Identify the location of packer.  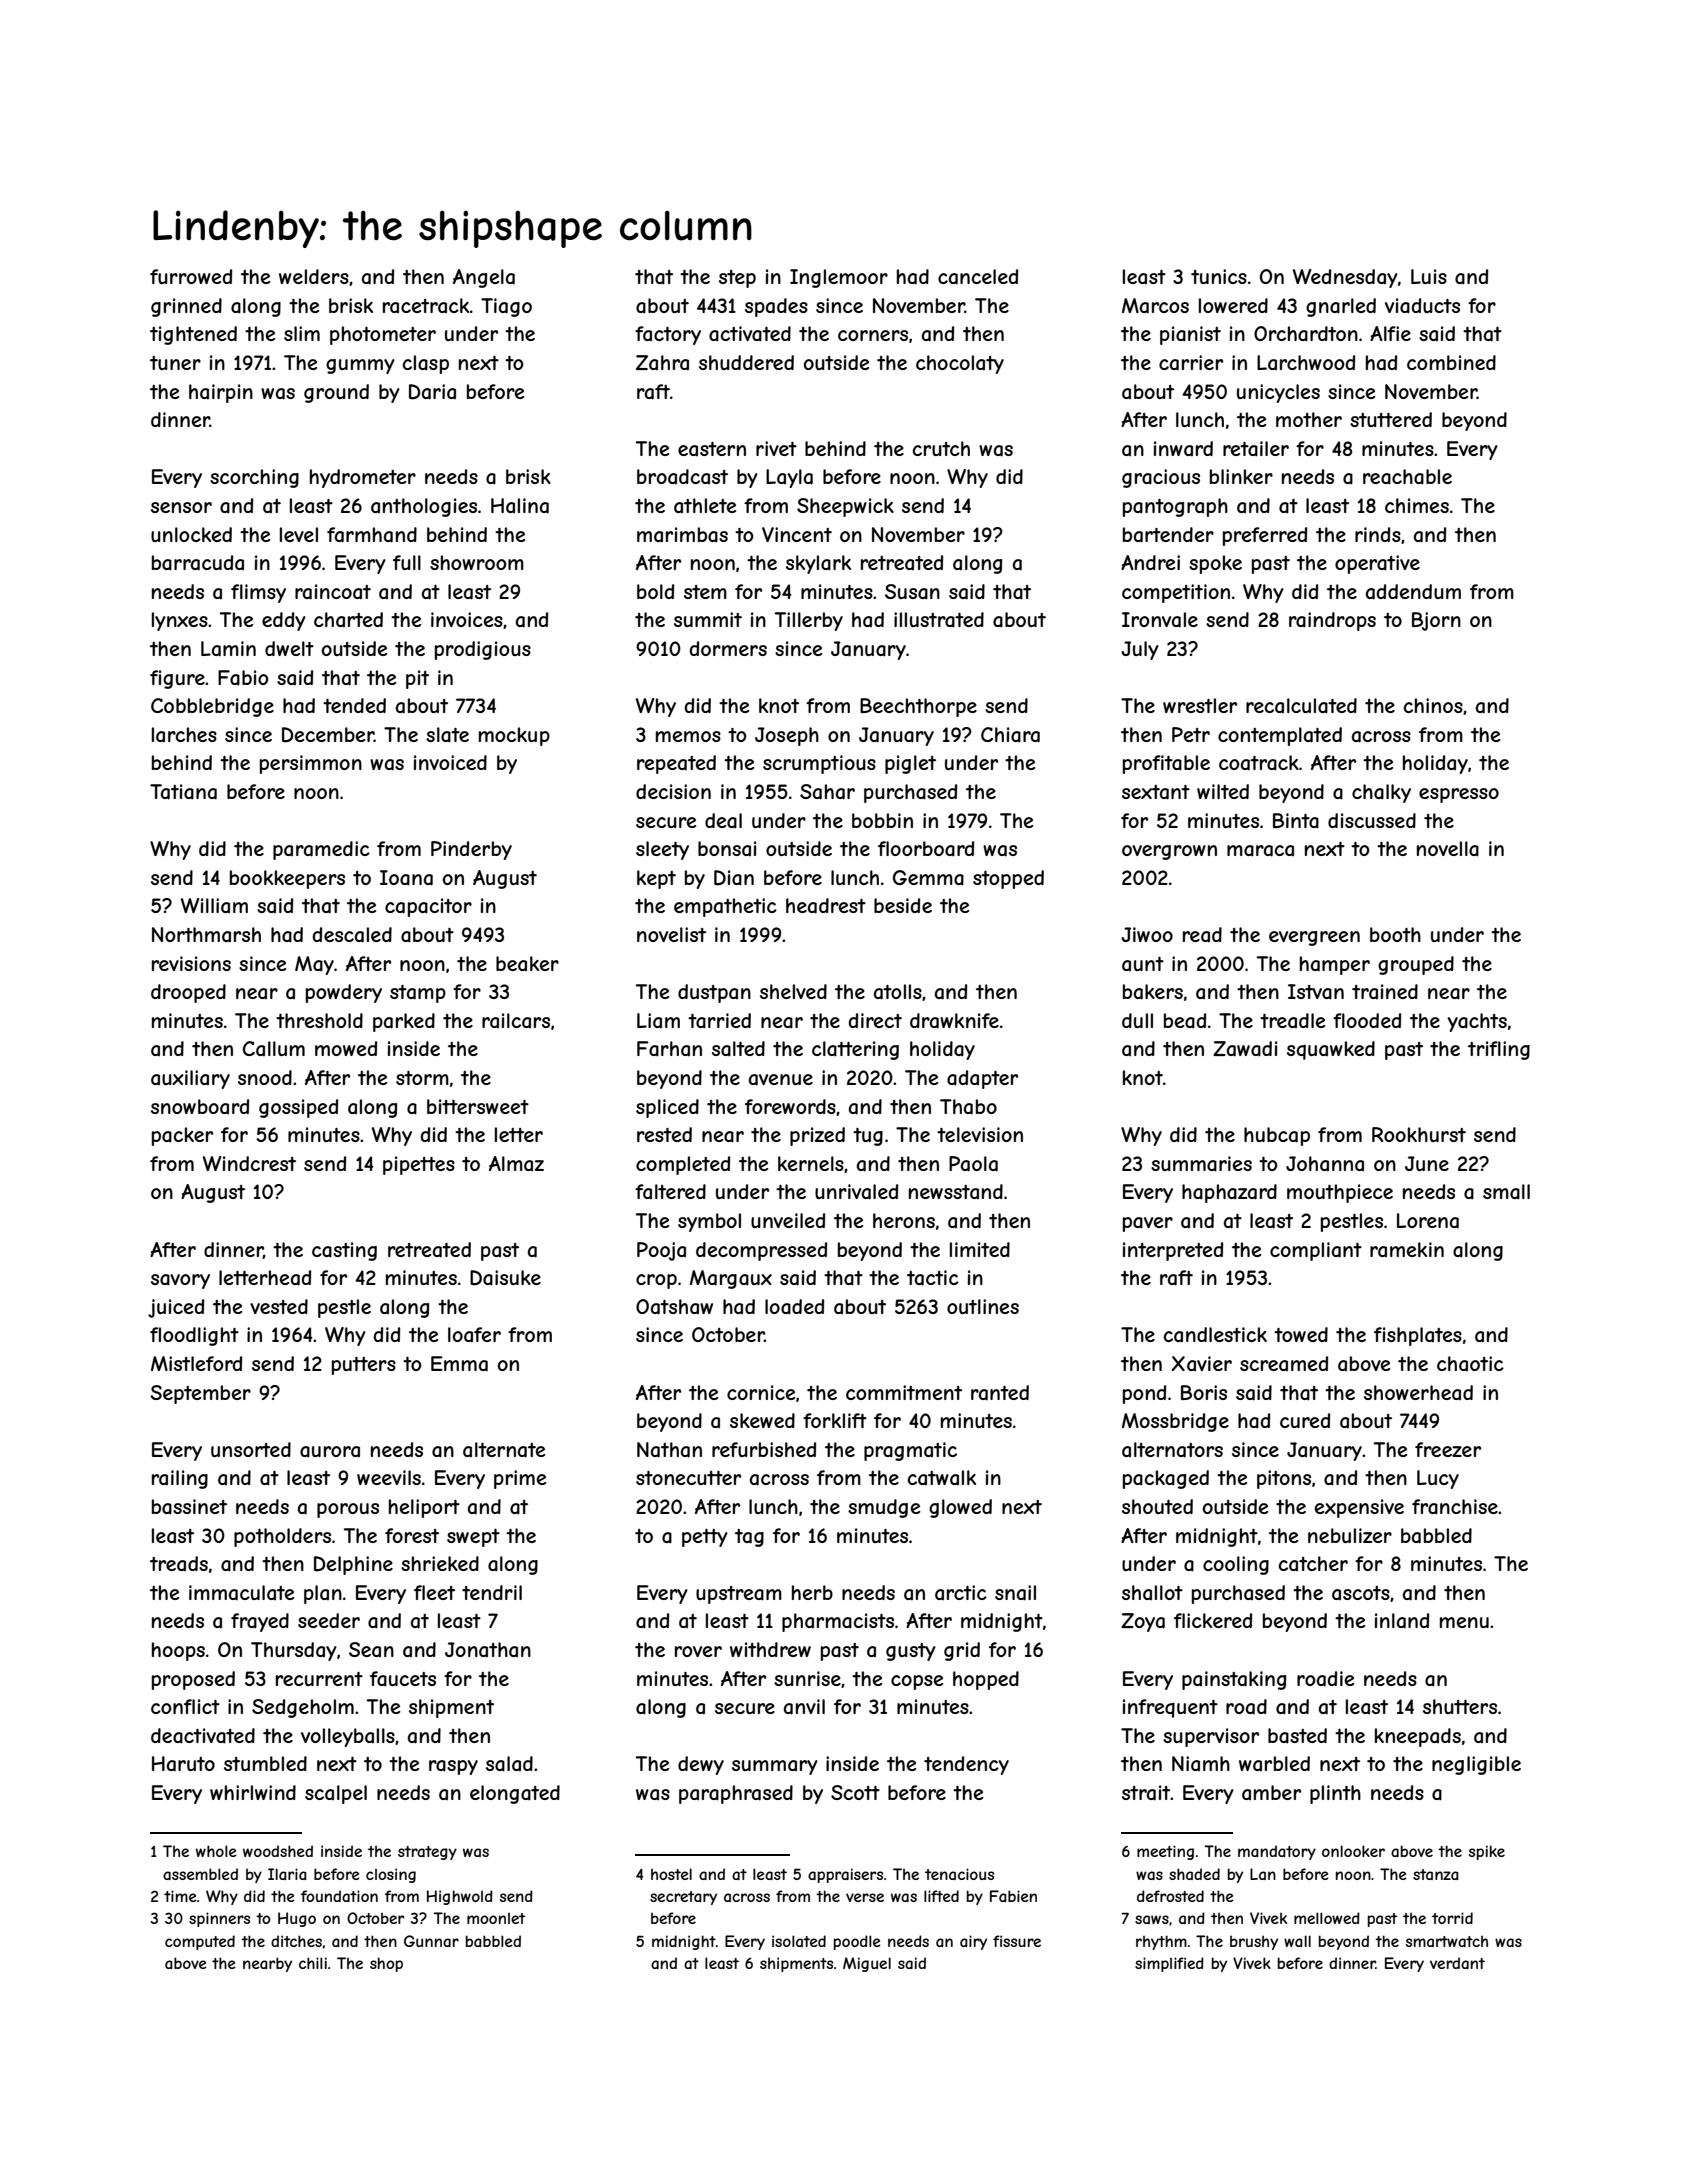
(182, 1136).
